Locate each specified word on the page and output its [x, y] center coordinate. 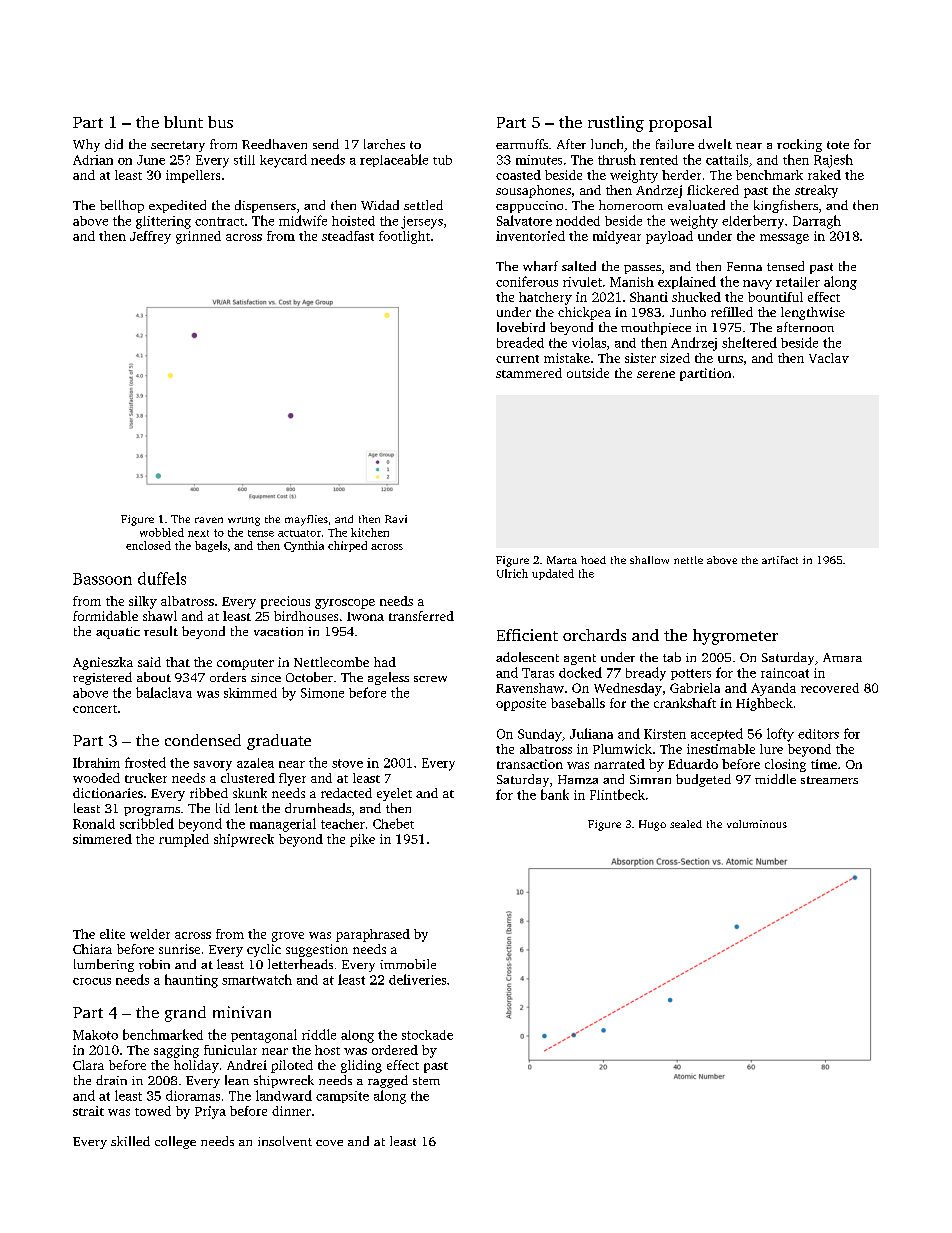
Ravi [396, 519]
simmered [102, 839]
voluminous [757, 824]
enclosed [148, 545]
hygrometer [735, 637]
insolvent [285, 1141]
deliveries [417, 979]
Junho [688, 312]
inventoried [530, 236]
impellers [193, 176]
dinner [291, 1111]
